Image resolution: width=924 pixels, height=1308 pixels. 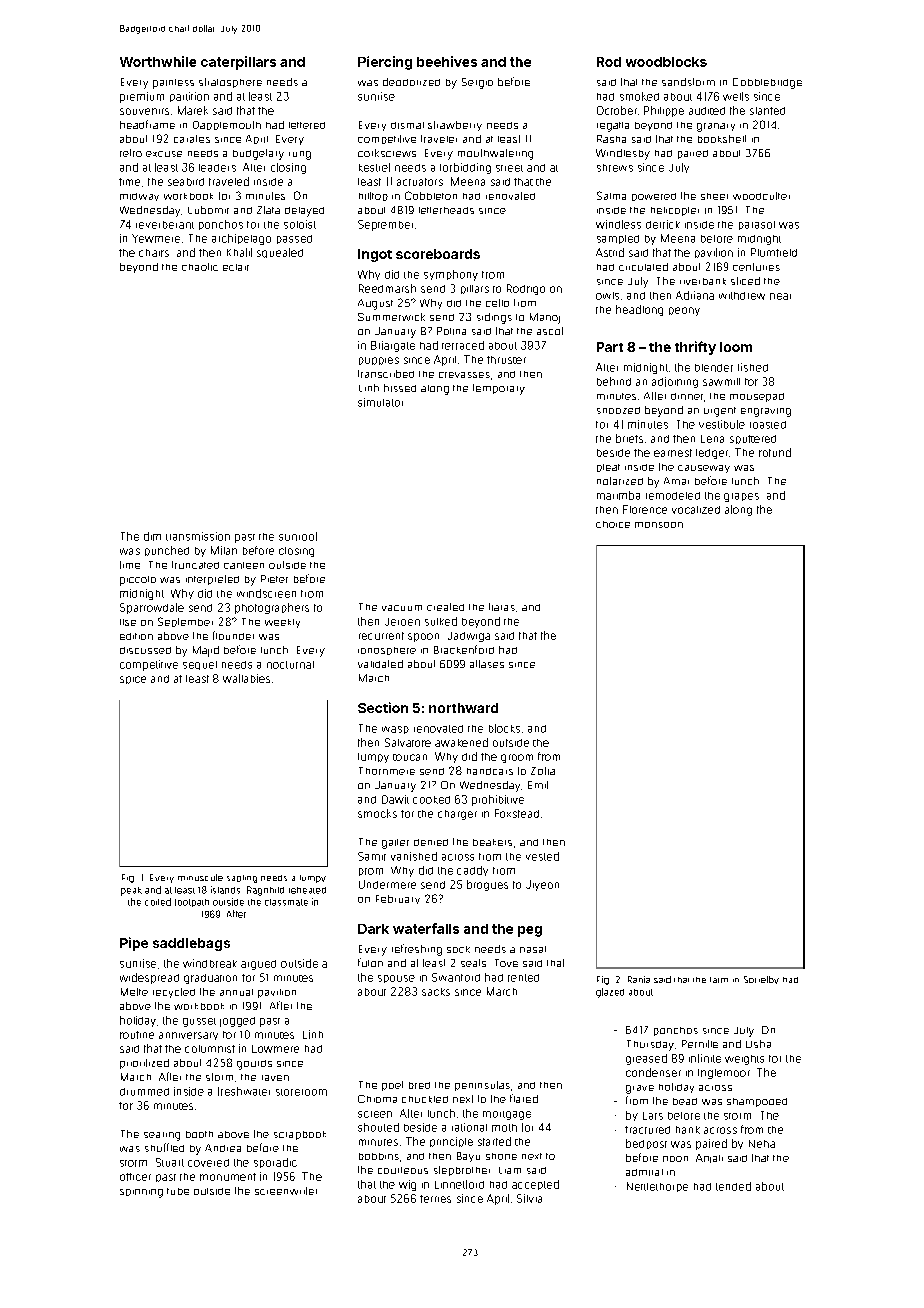 What do you see at coordinates (543, 771) in the page?
I see `Zofia` at bounding box center [543, 771].
